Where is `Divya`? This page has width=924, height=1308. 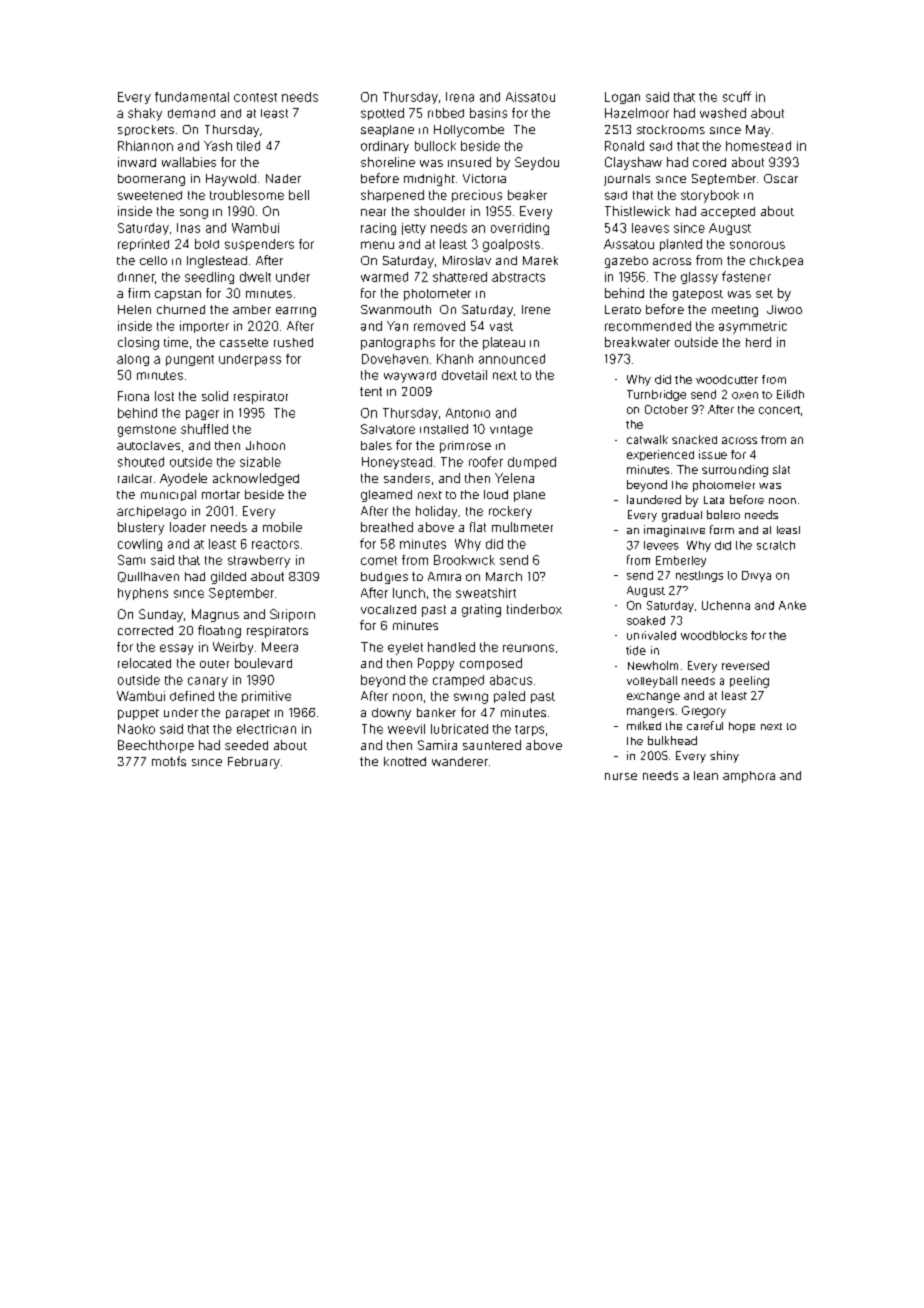
Divya is located at coordinates (756, 576).
